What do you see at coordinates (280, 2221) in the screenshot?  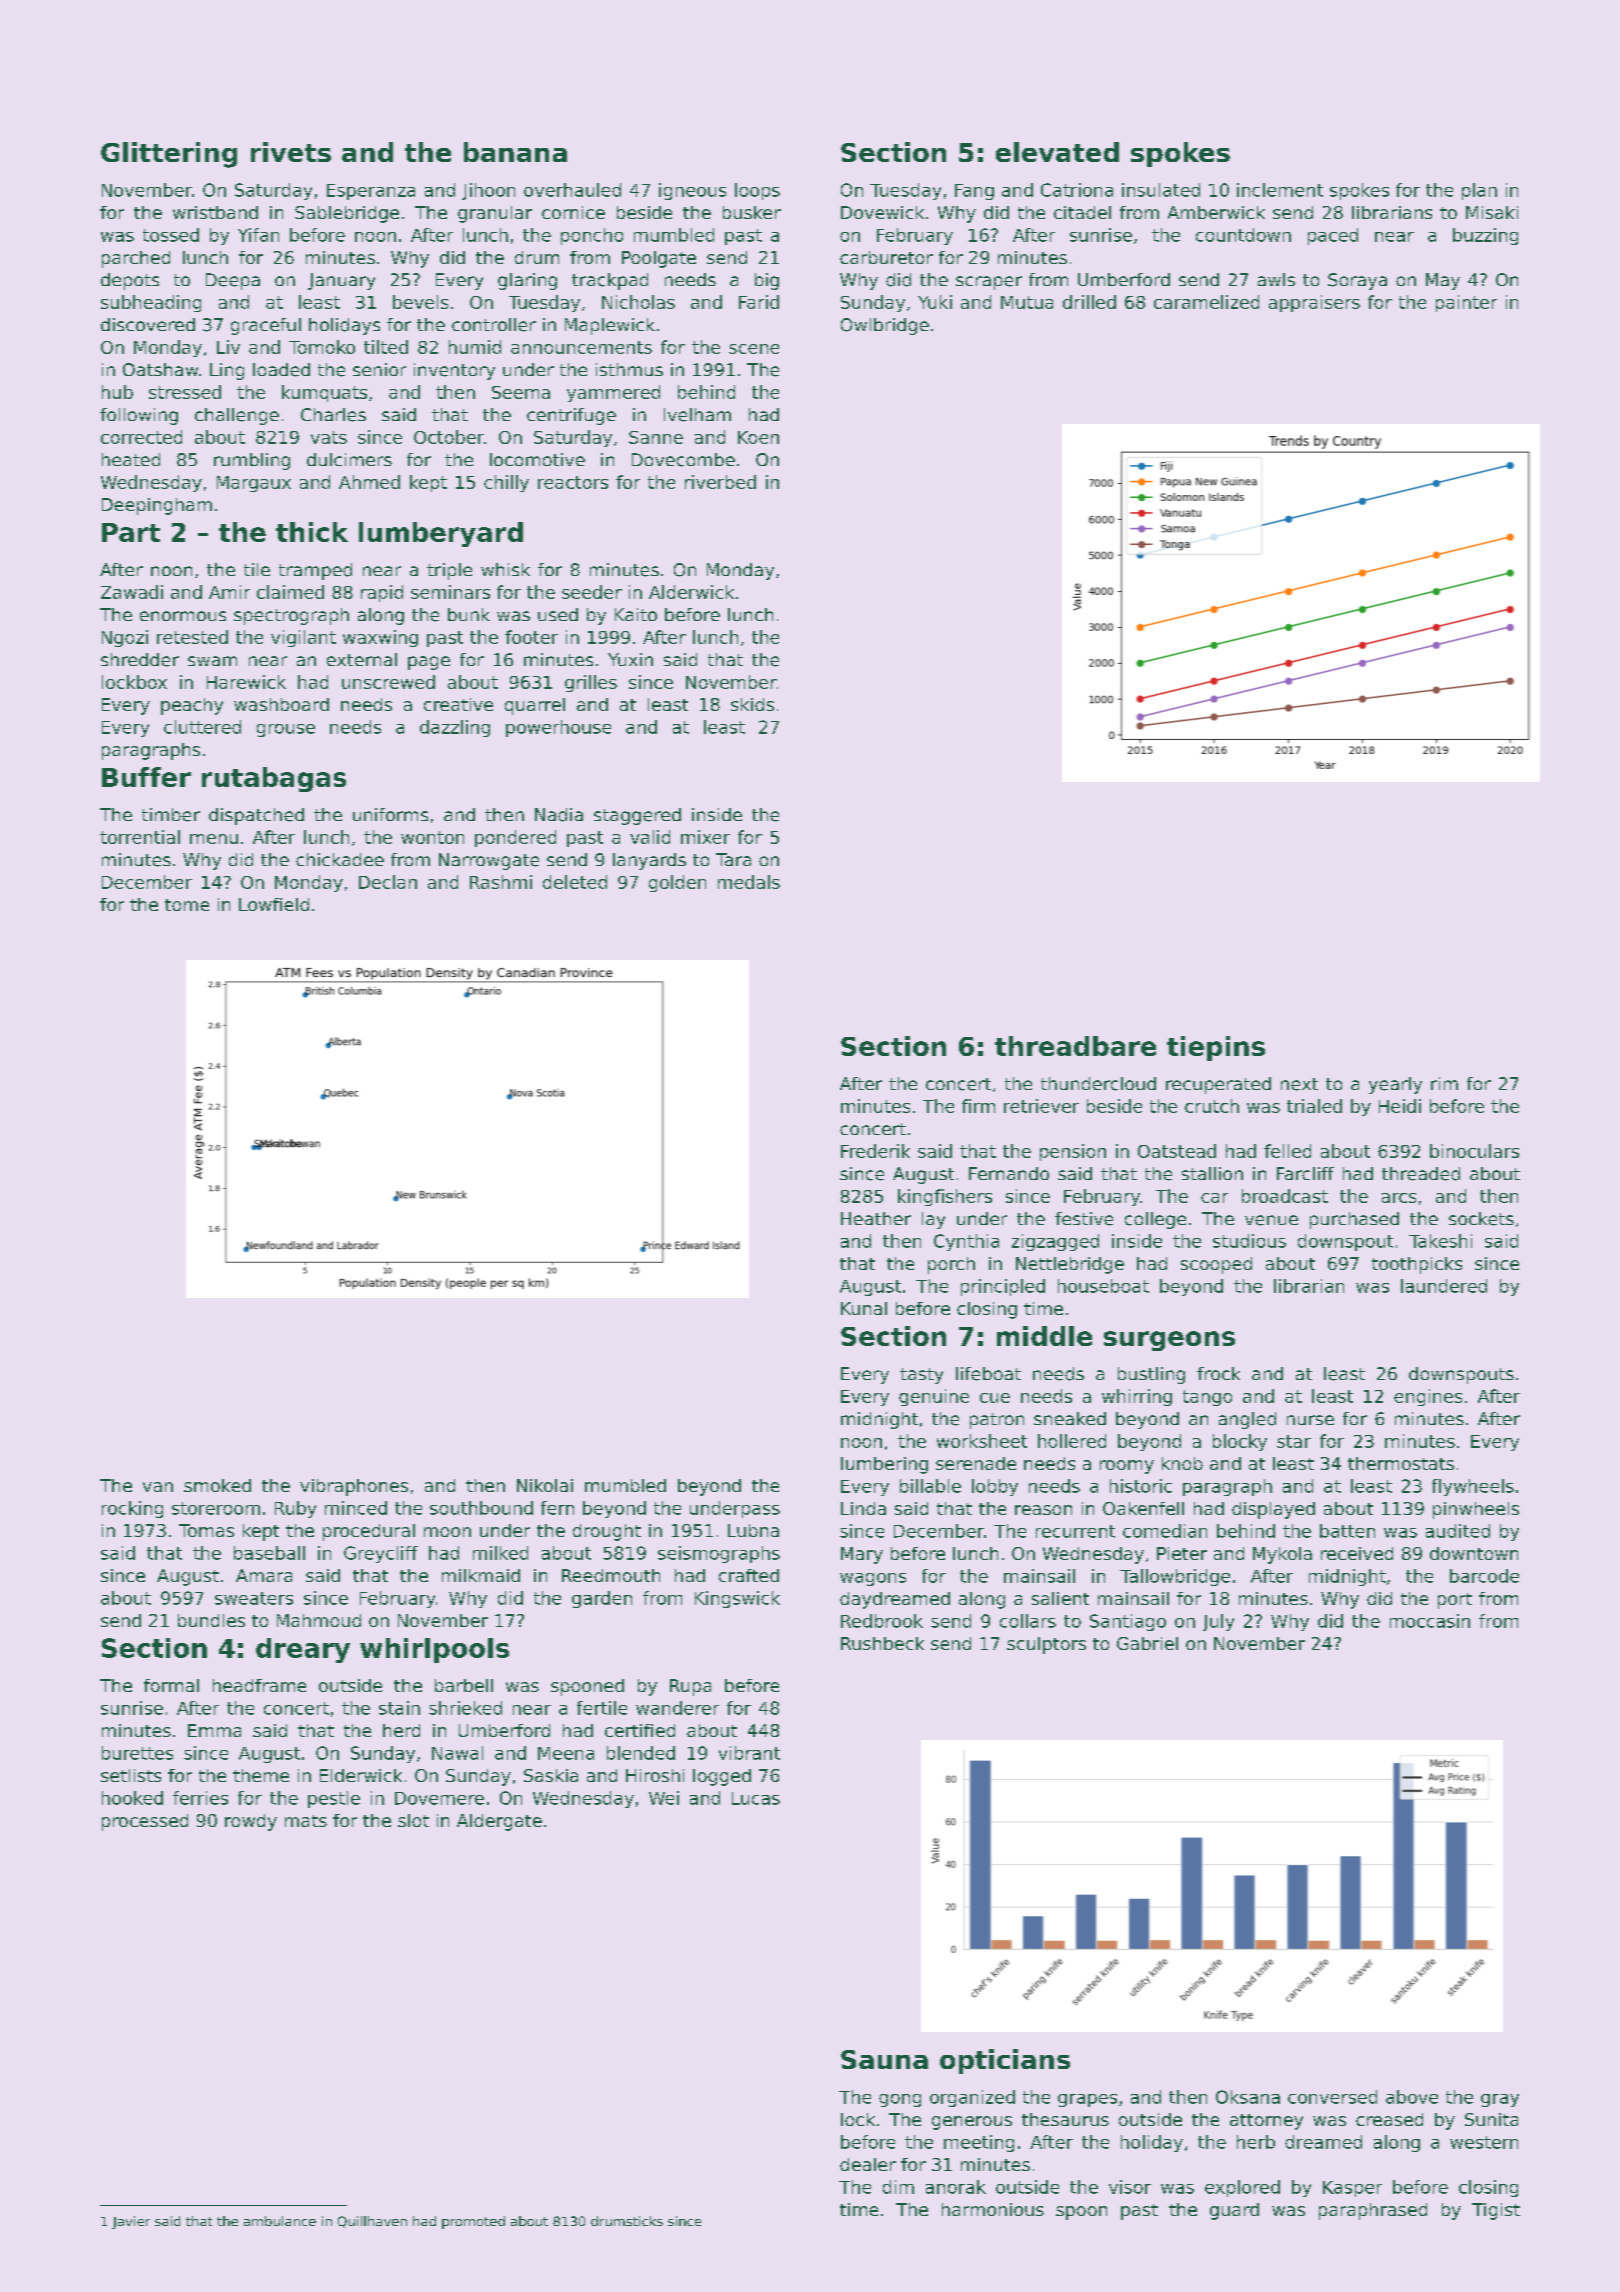 I see `ambulance` at bounding box center [280, 2221].
